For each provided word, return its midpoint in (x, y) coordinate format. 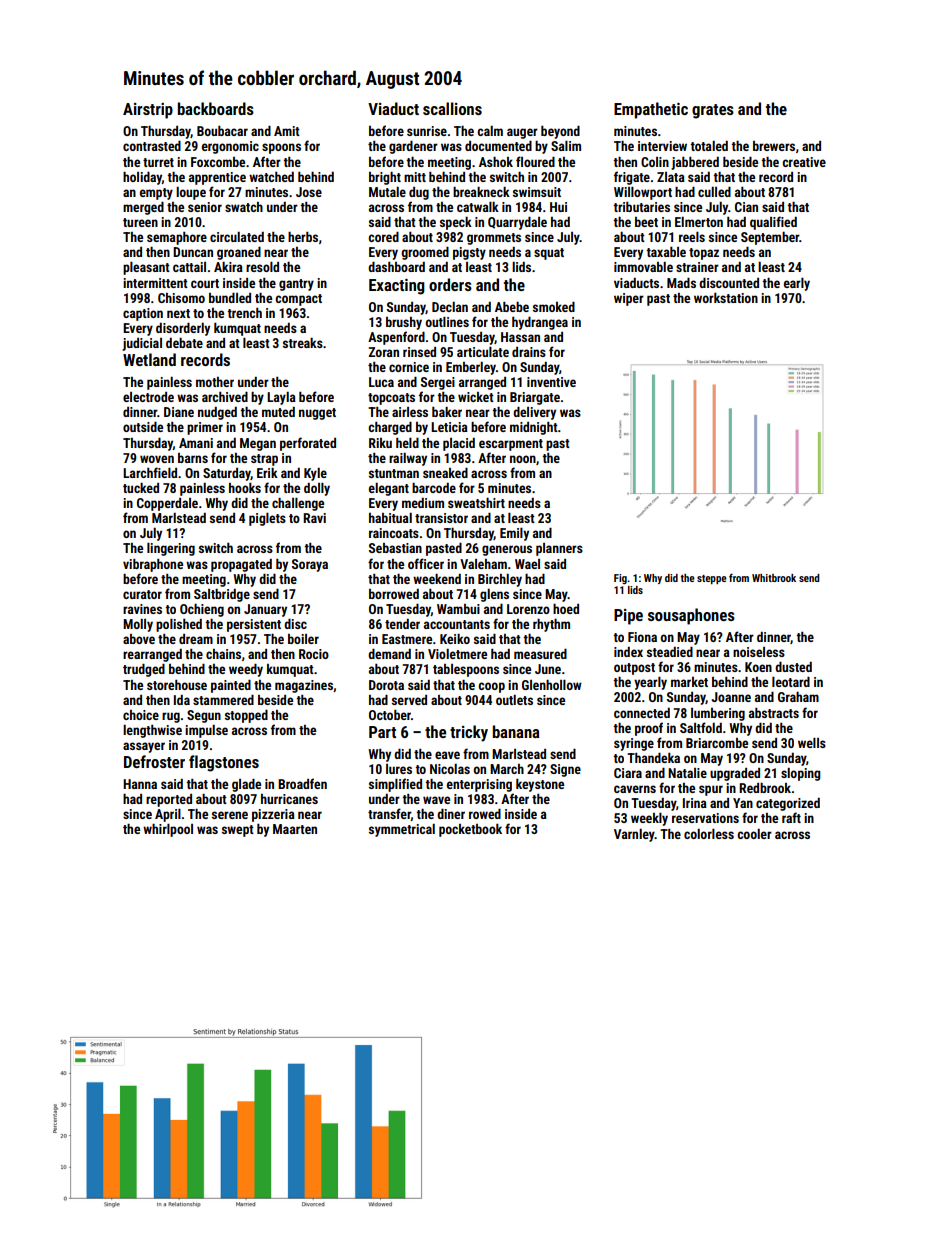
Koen (758, 667)
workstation (726, 298)
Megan (258, 444)
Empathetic (651, 110)
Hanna (140, 784)
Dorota (386, 685)
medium (423, 503)
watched (271, 177)
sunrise (427, 131)
